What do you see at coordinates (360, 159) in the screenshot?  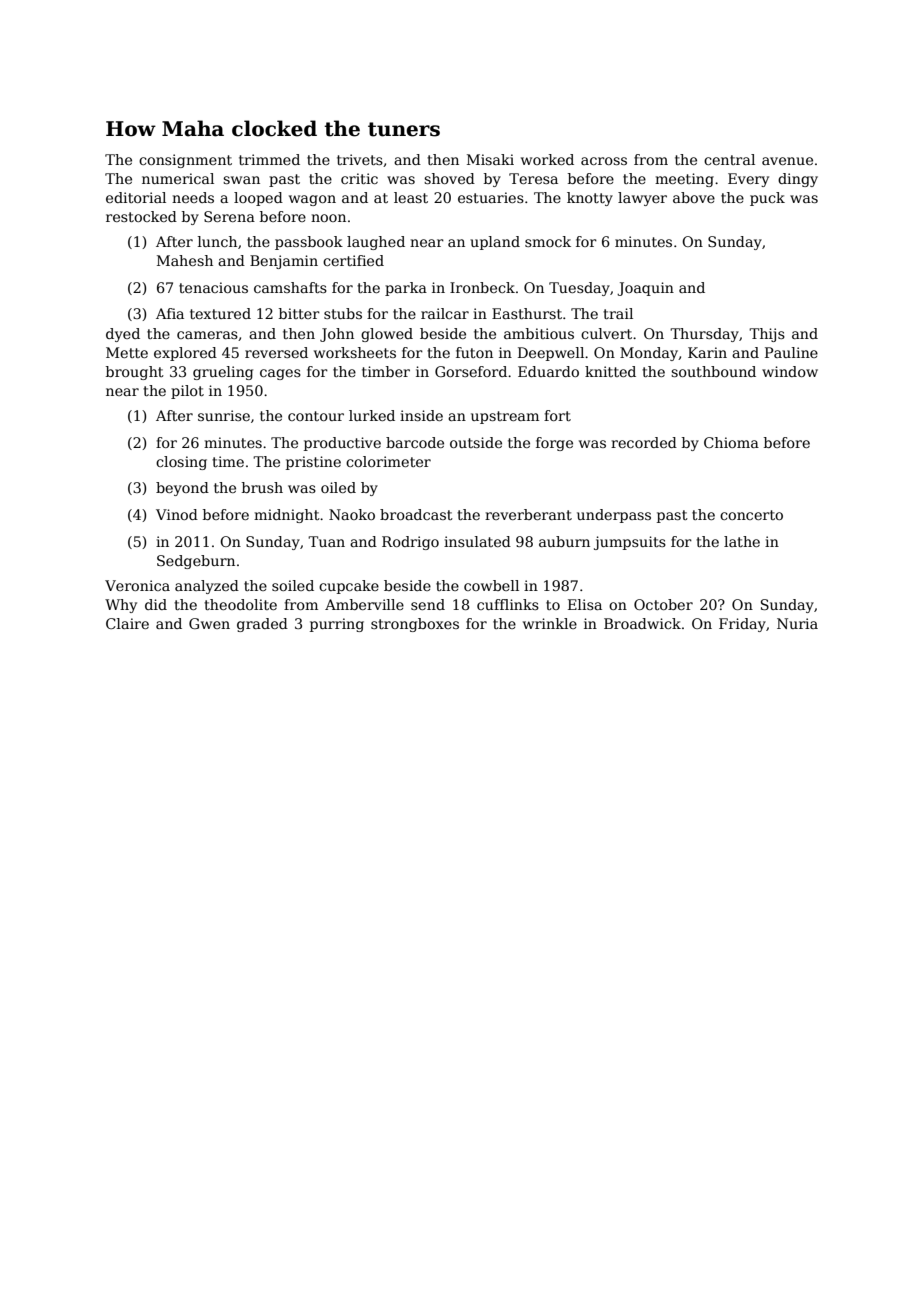 I see `trivets` at bounding box center [360, 159].
